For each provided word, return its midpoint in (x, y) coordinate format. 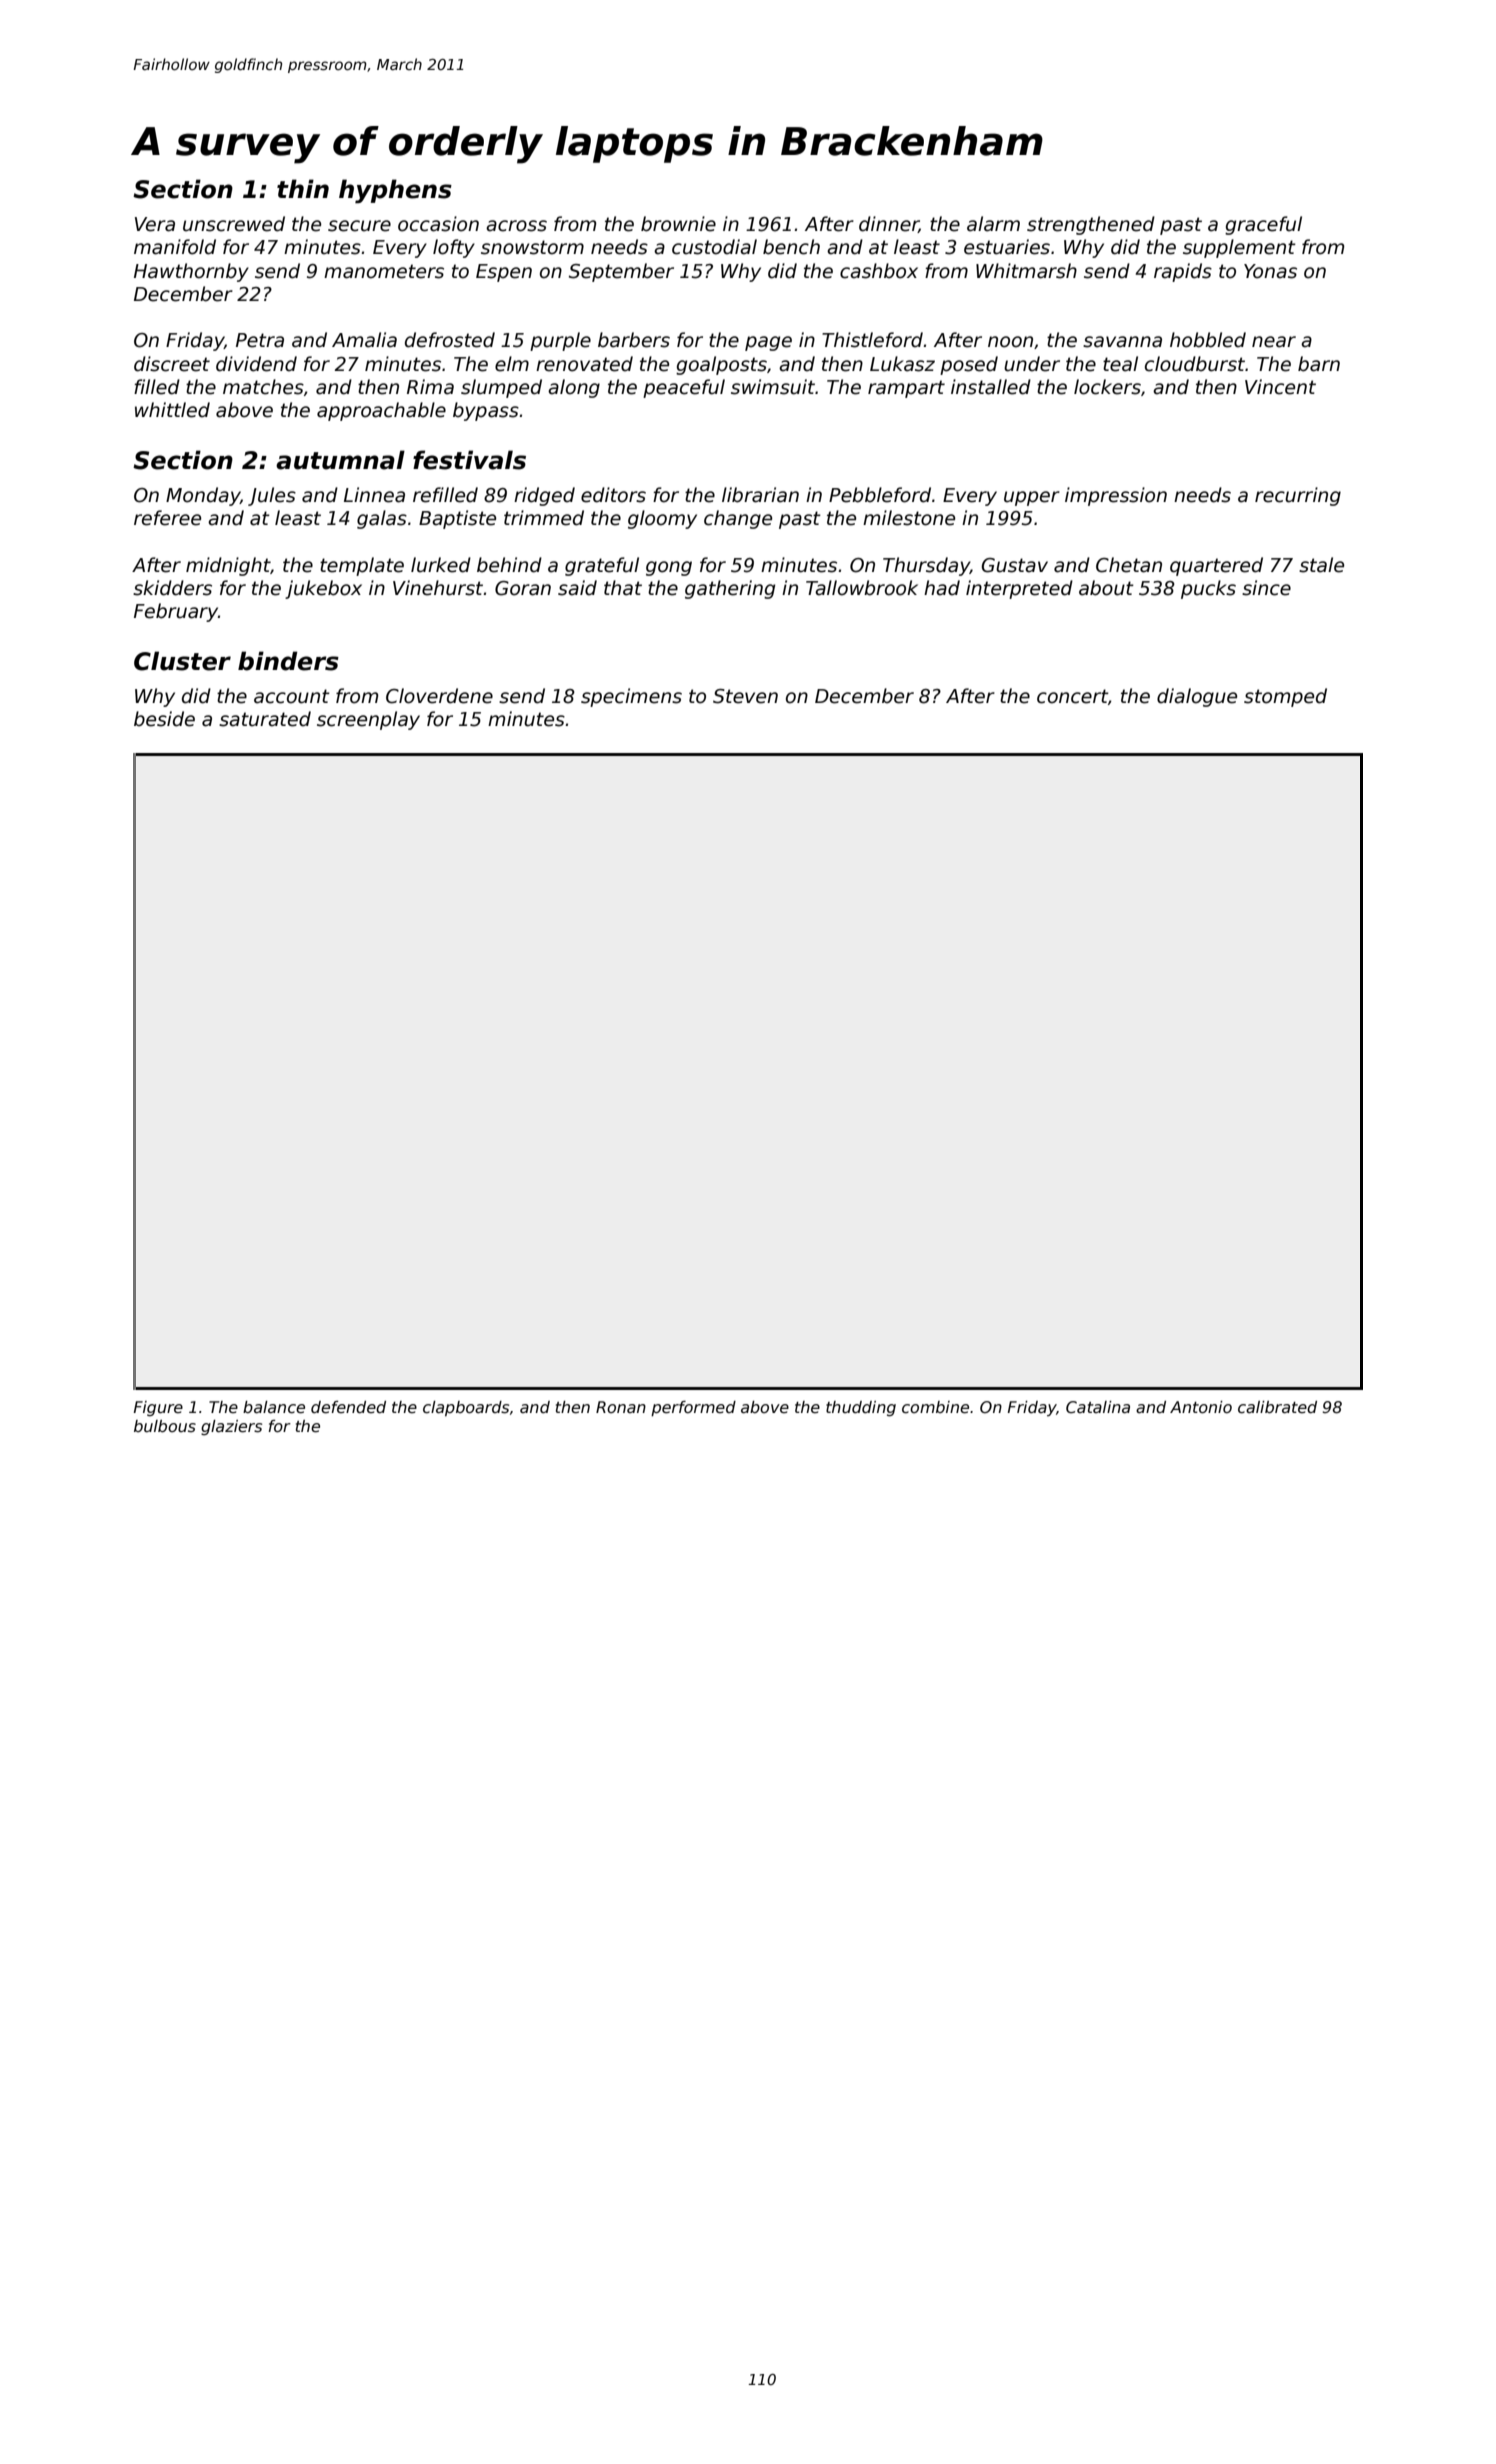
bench (791, 247)
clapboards (466, 1408)
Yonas (1270, 271)
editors (613, 495)
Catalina (1098, 1407)
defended (348, 1407)
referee (167, 518)
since (1266, 588)
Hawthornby (191, 272)
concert (1072, 696)
